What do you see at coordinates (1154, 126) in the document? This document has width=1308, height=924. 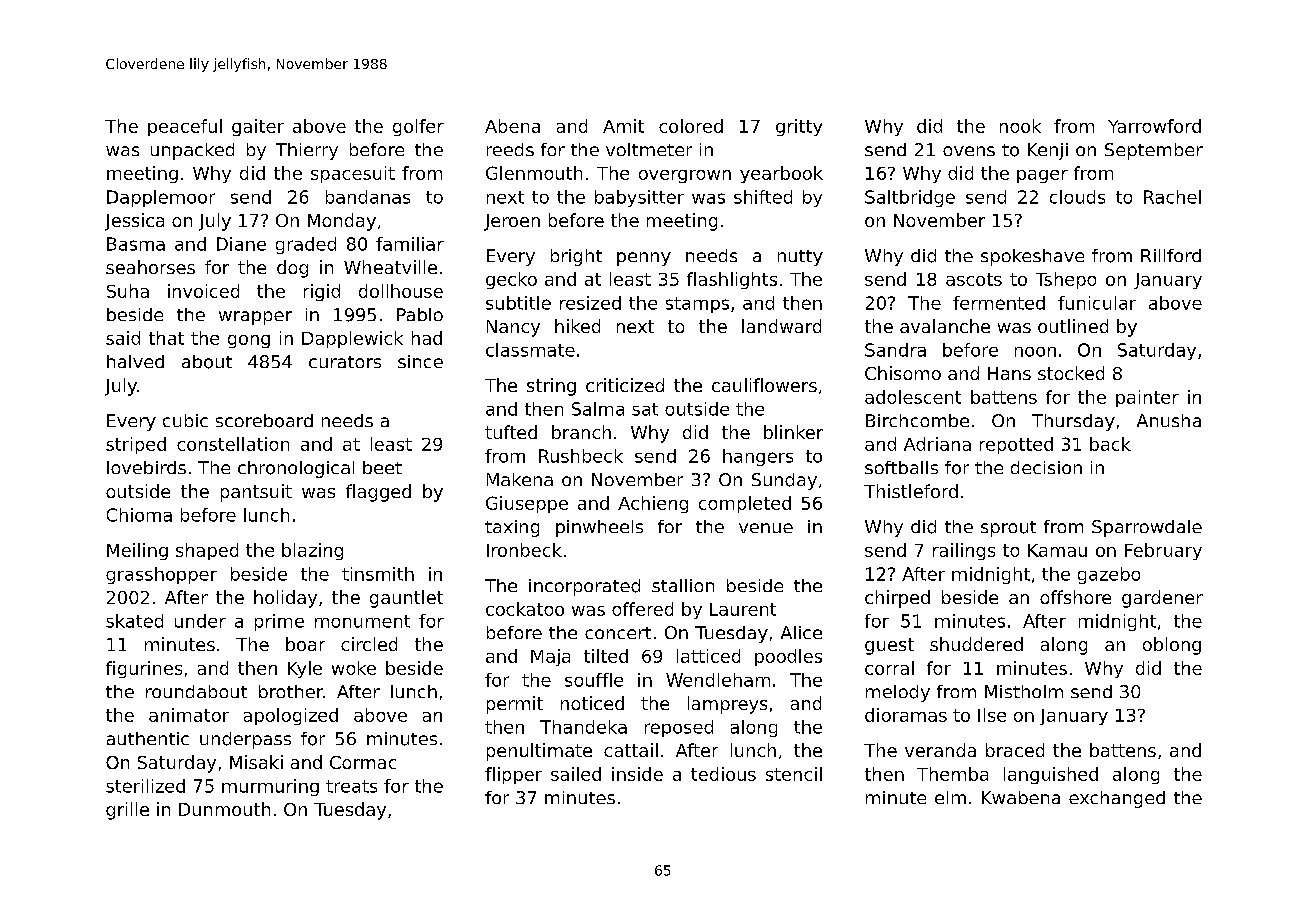 I see `Yarrowford` at bounding box center [1154, 126].
